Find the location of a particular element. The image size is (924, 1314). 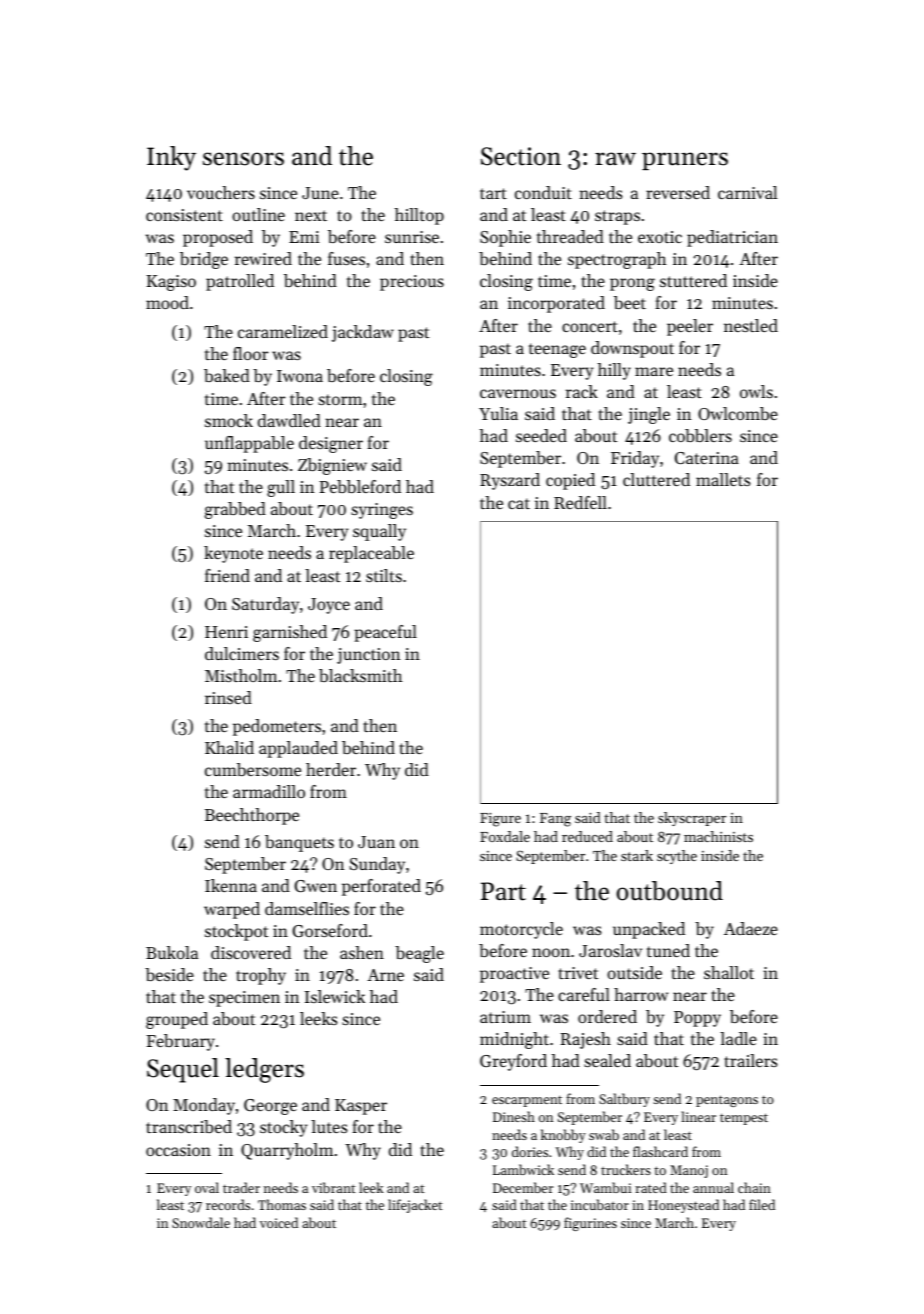

lifejacket is located at coordinates (415, 1206).
